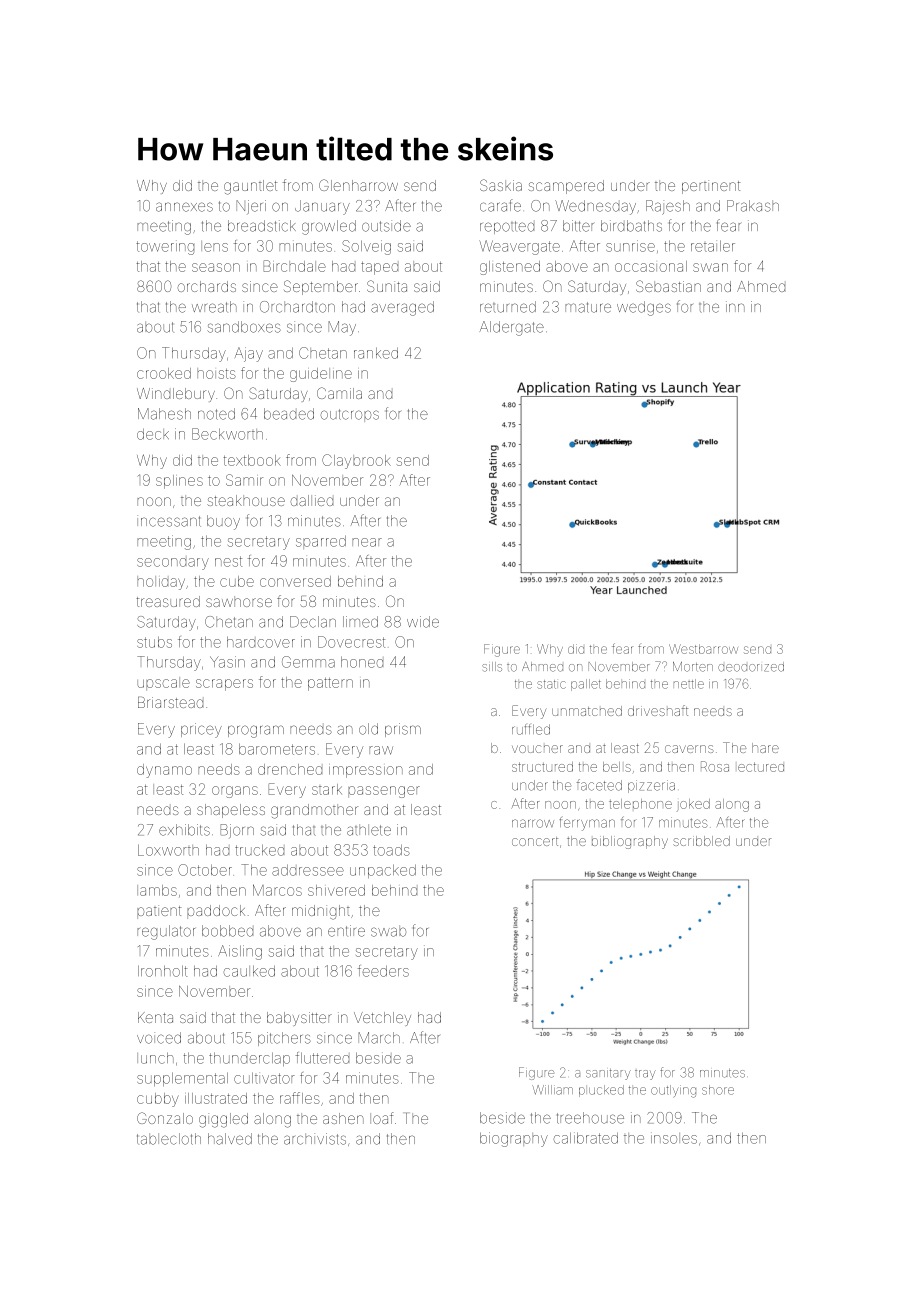 The width and height of the screenshot is (924, 1311). What do you see at coordinates (382, 1019) in the screenshot?
I see `Vetchley` at bounding box center [382, 1019].
